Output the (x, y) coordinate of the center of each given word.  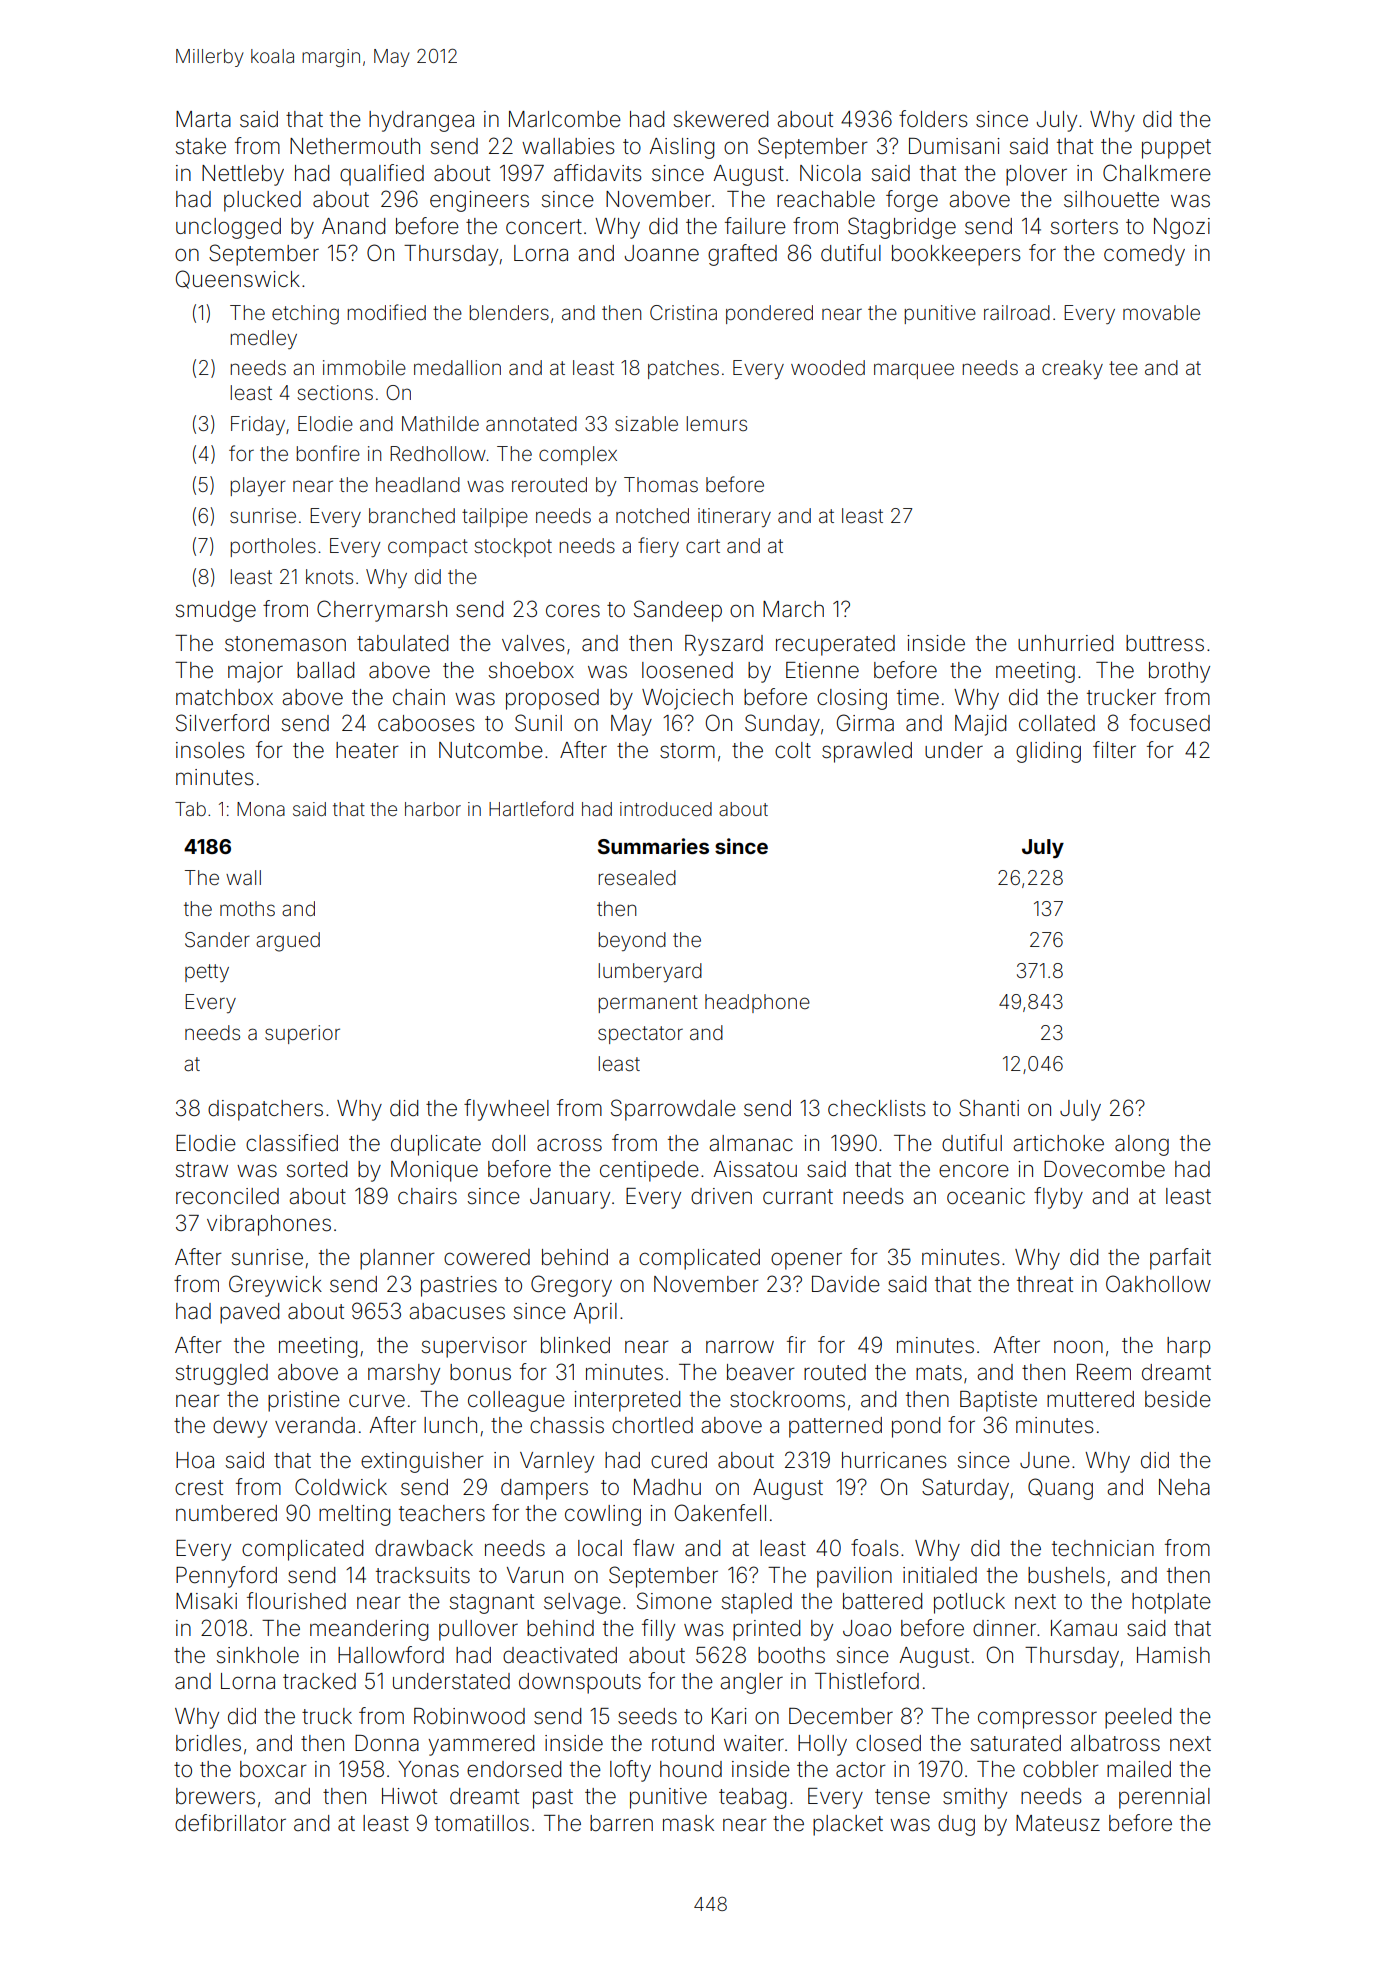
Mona (261, 809)
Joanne (662, 253)
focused (1169, 723)
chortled (652, 1425)
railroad (1017, 312)
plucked (262, 201)
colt (793, 750)
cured (679, 1460)
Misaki (206, 1601)
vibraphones (269, 1225)
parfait (1180, 1259)
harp (1188, 1347)
